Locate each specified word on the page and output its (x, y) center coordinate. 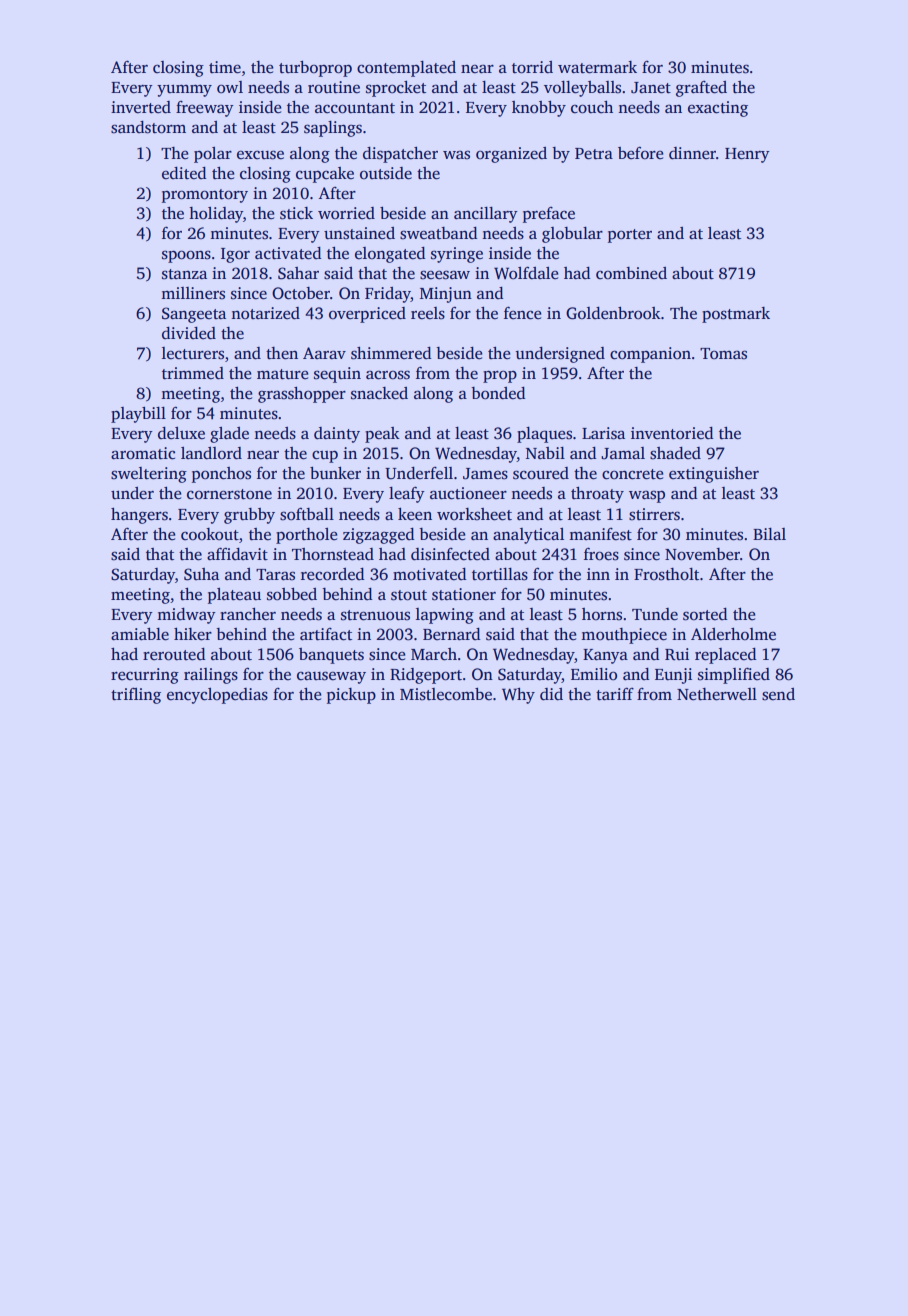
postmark (736, 315)
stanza (184, 274)
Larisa (603, 433)
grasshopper (302, 395)
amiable (140, 634)
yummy (184, 91)
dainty (337, 435)
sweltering (149, 475)
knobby (539, 109)
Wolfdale (526, 273)
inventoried (672, 433)
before (641, 153)
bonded (498, 393)
